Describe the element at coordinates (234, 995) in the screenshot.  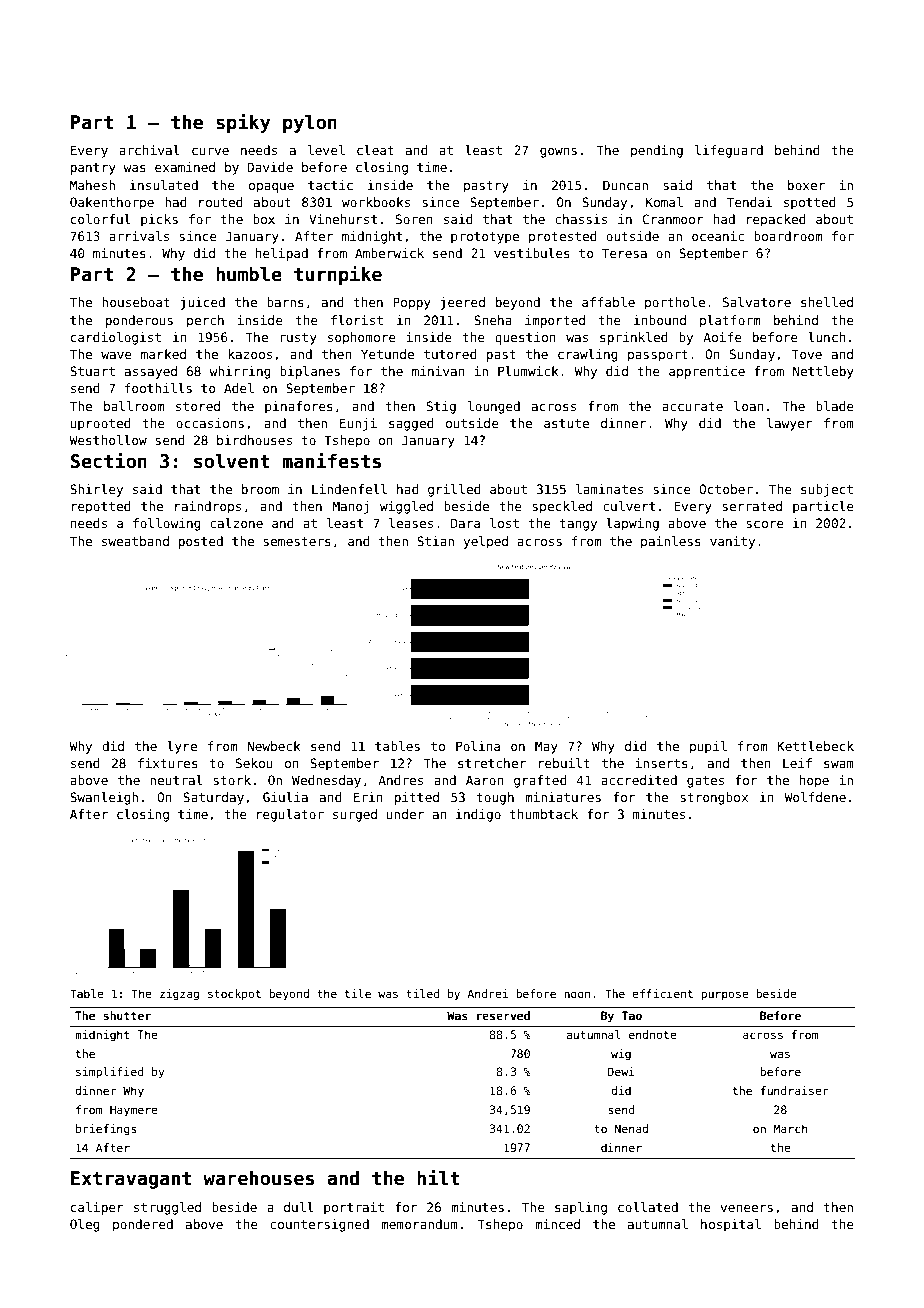
I see `stockpot` at that location.
